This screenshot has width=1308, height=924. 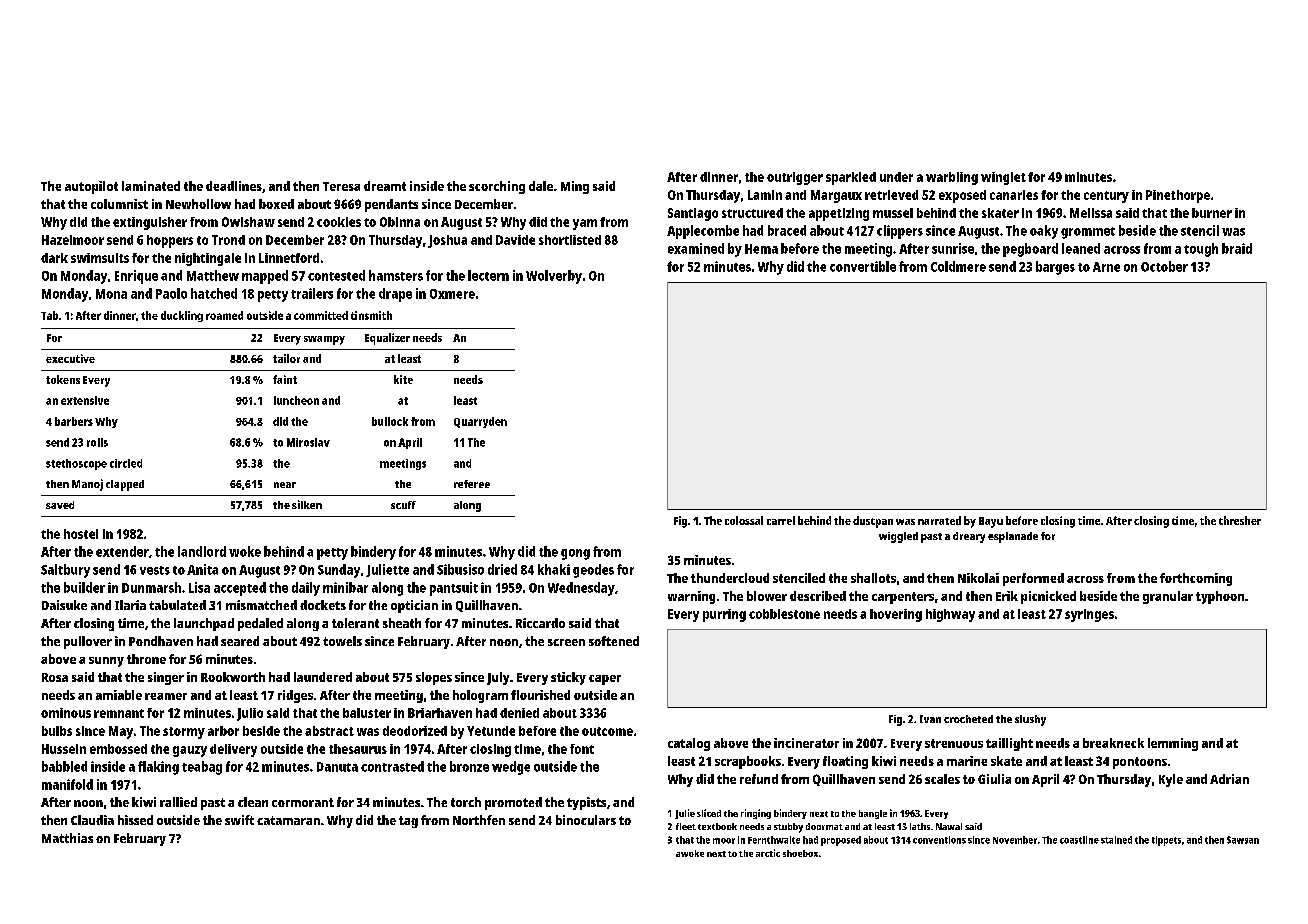 I want to click on colossal, so click(x=744, y=520).
